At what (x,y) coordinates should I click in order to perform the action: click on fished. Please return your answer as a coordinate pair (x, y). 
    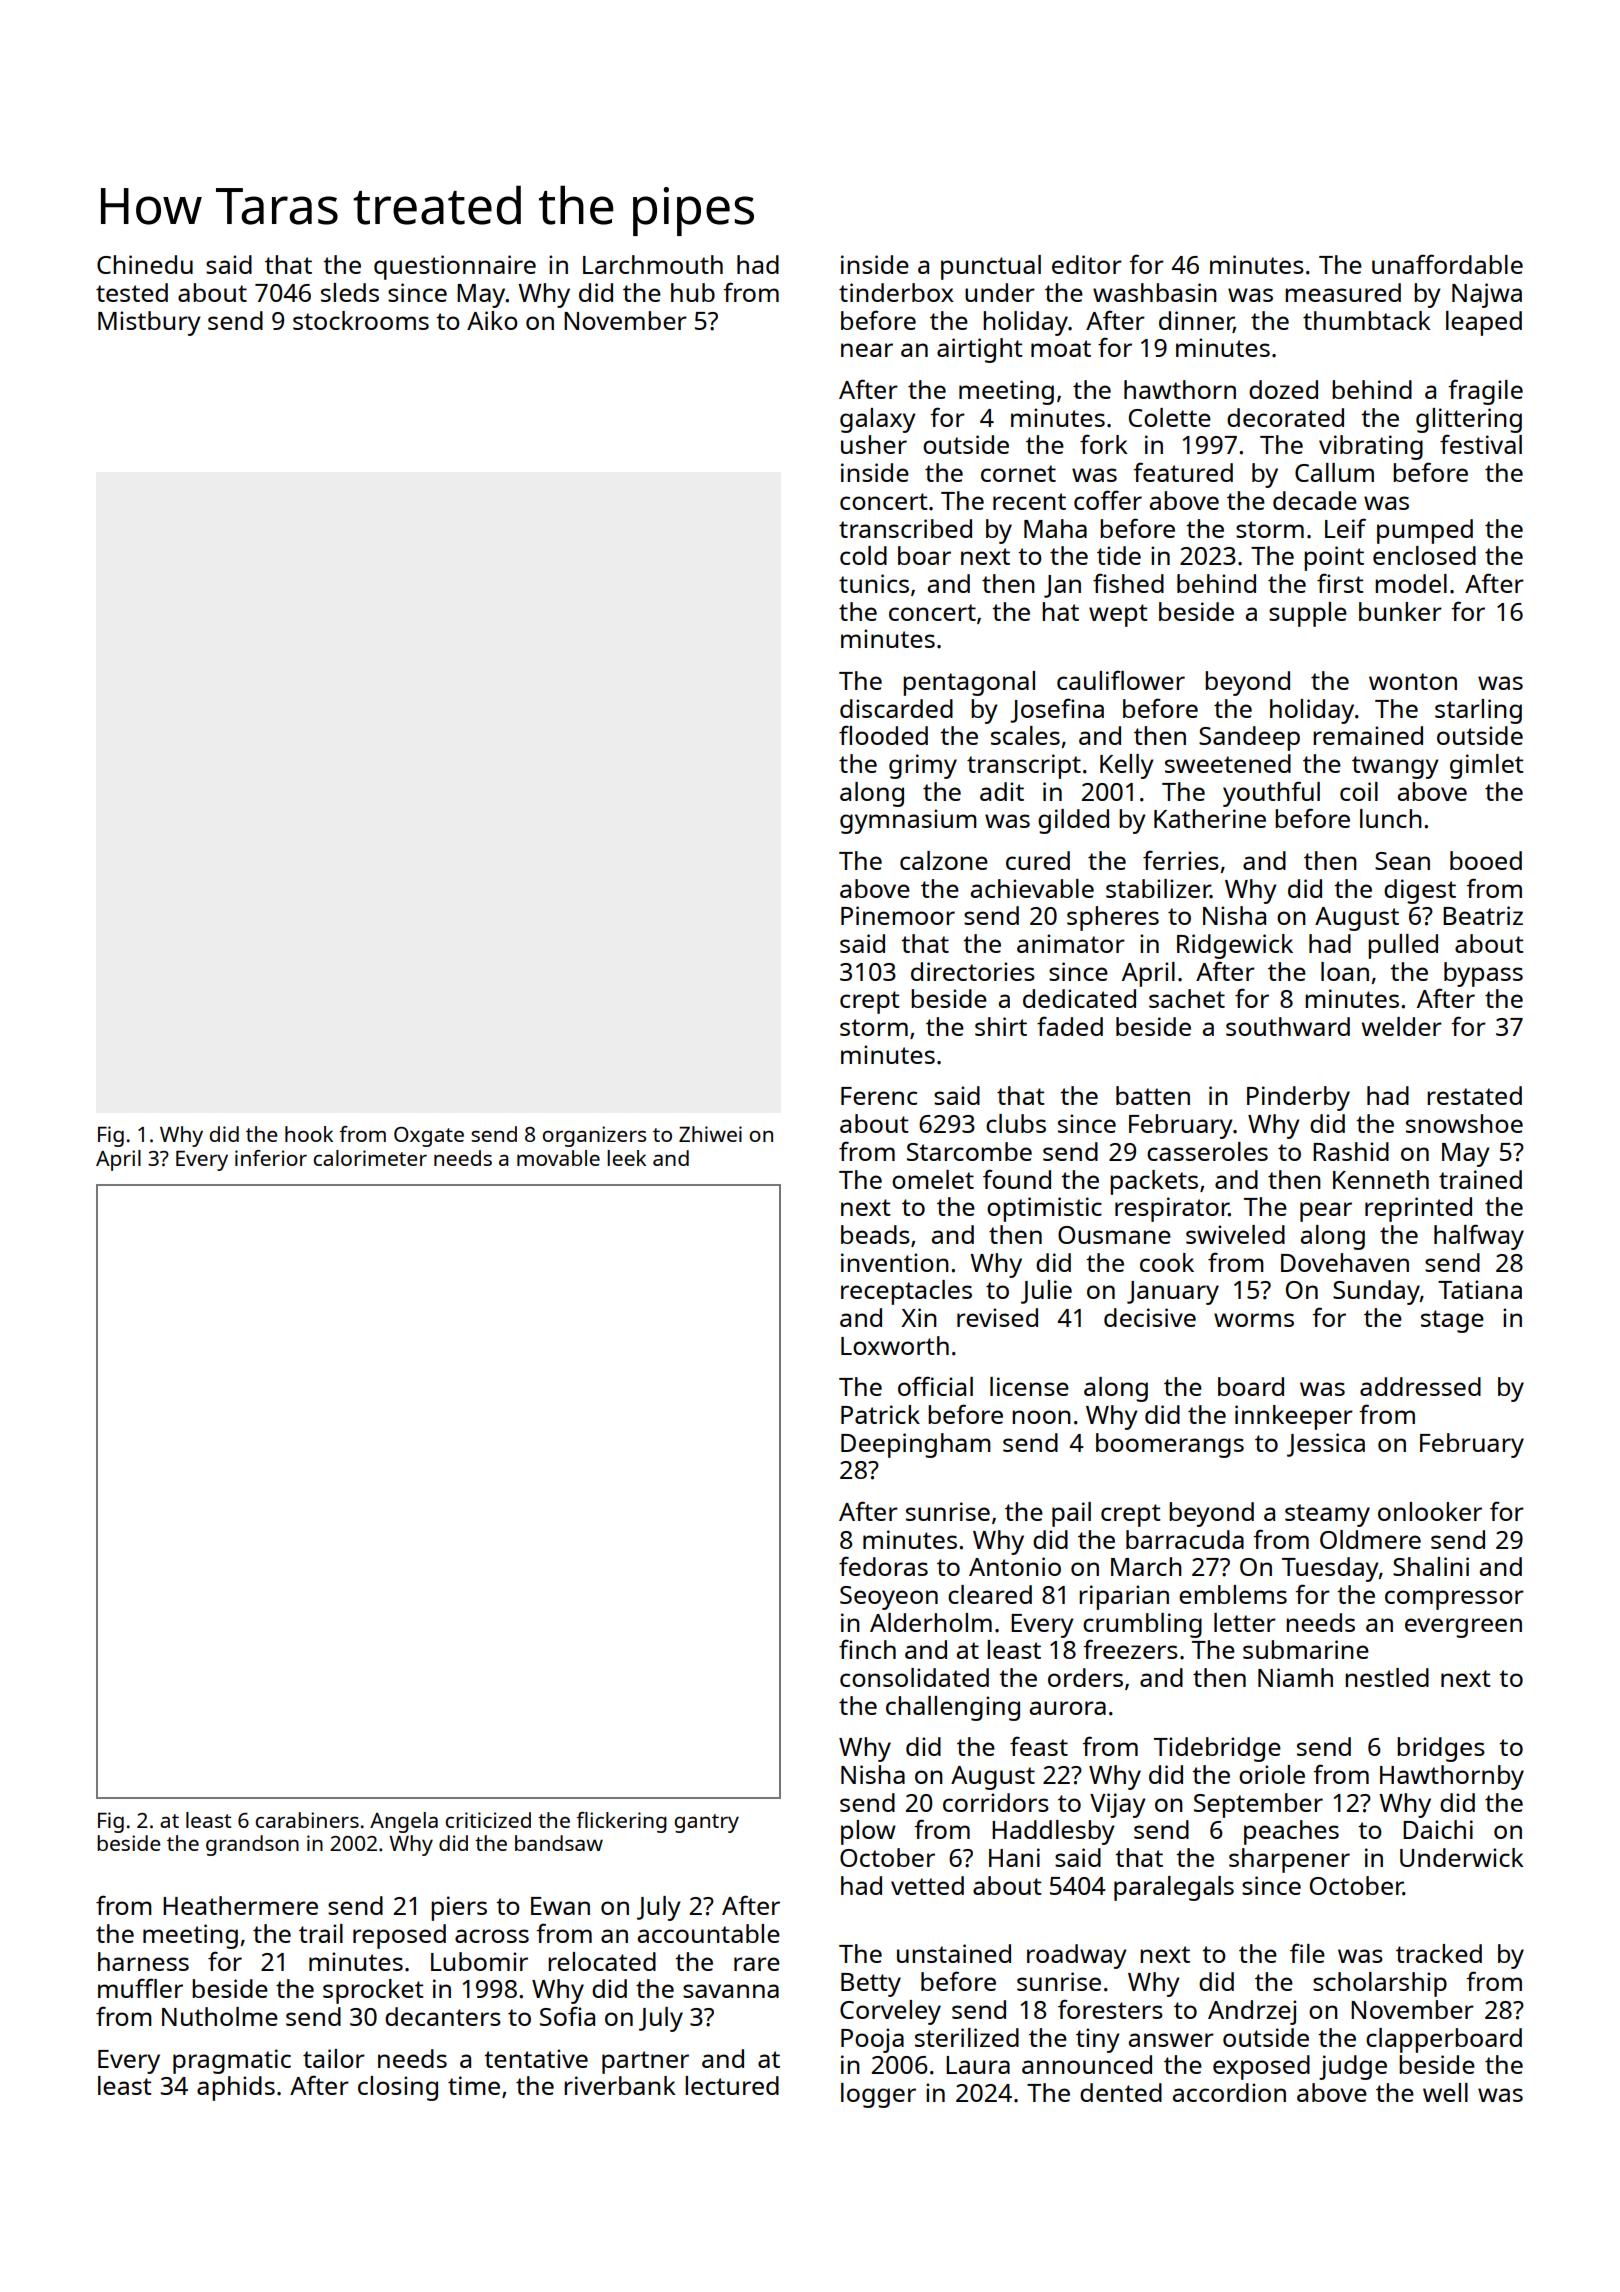
    Looking at the image, I should click on (1128, 583).
